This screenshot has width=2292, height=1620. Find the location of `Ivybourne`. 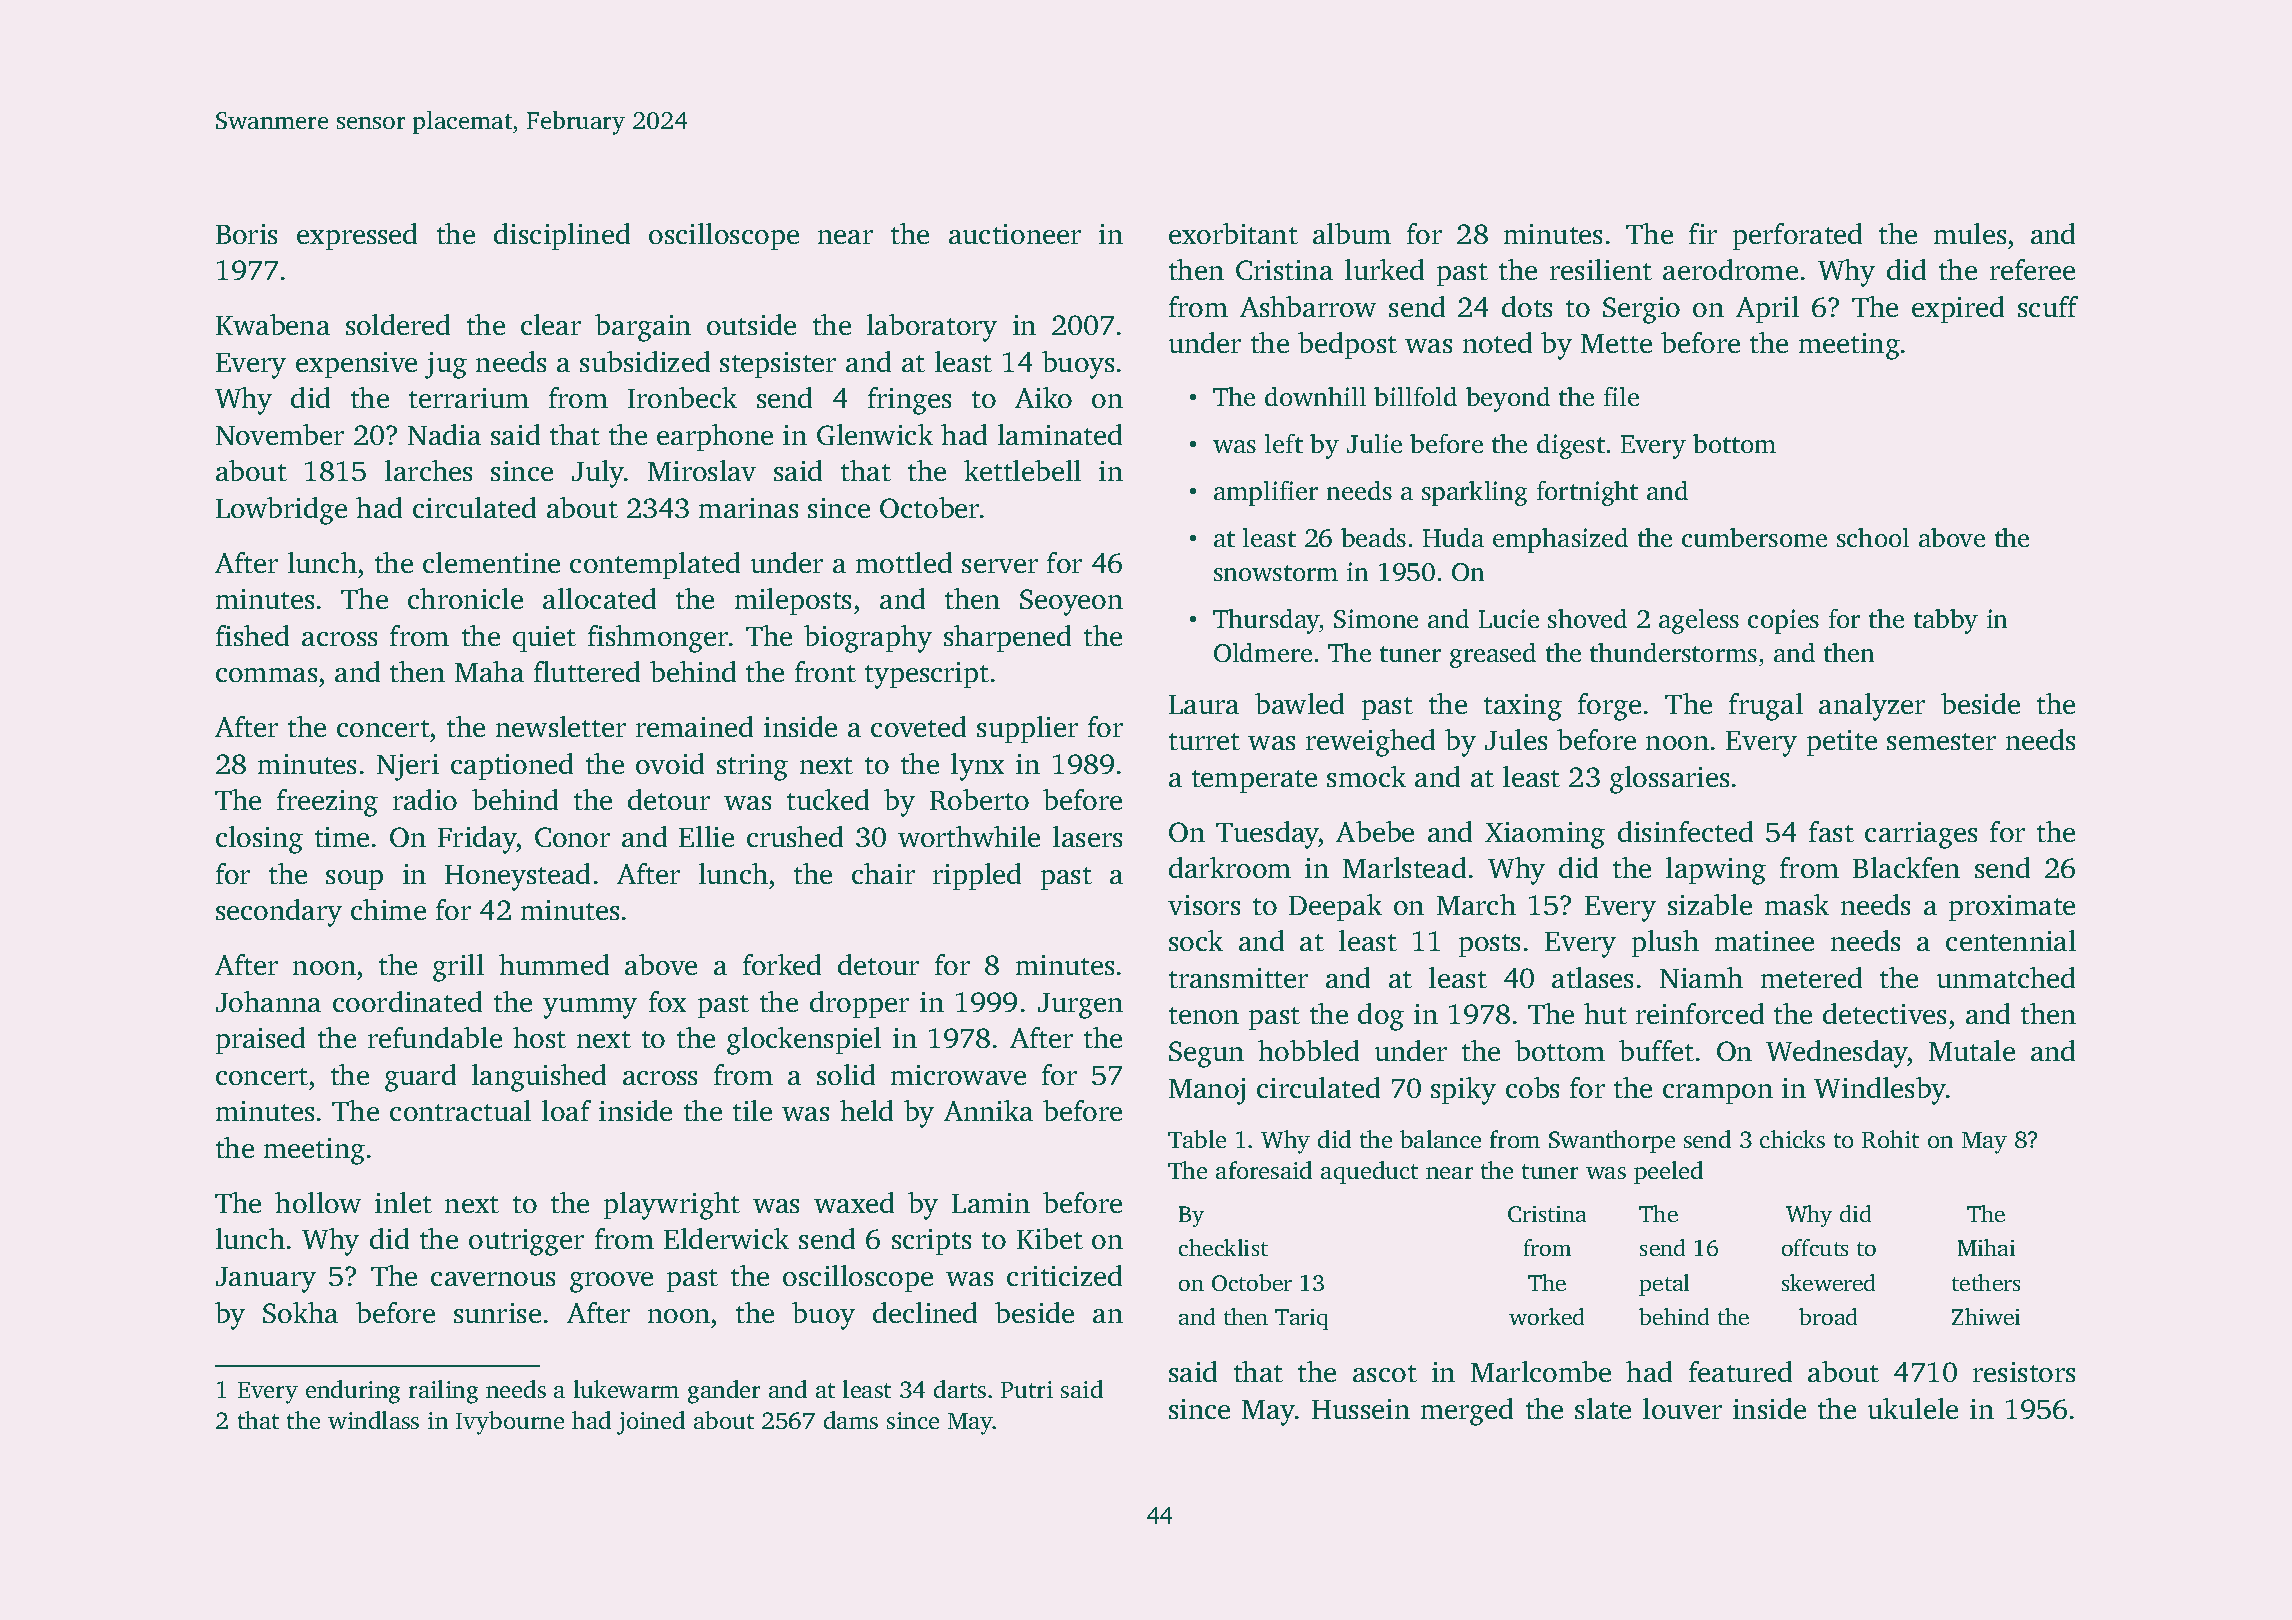

Ivybourne is located at coordinates (510, 1423).
